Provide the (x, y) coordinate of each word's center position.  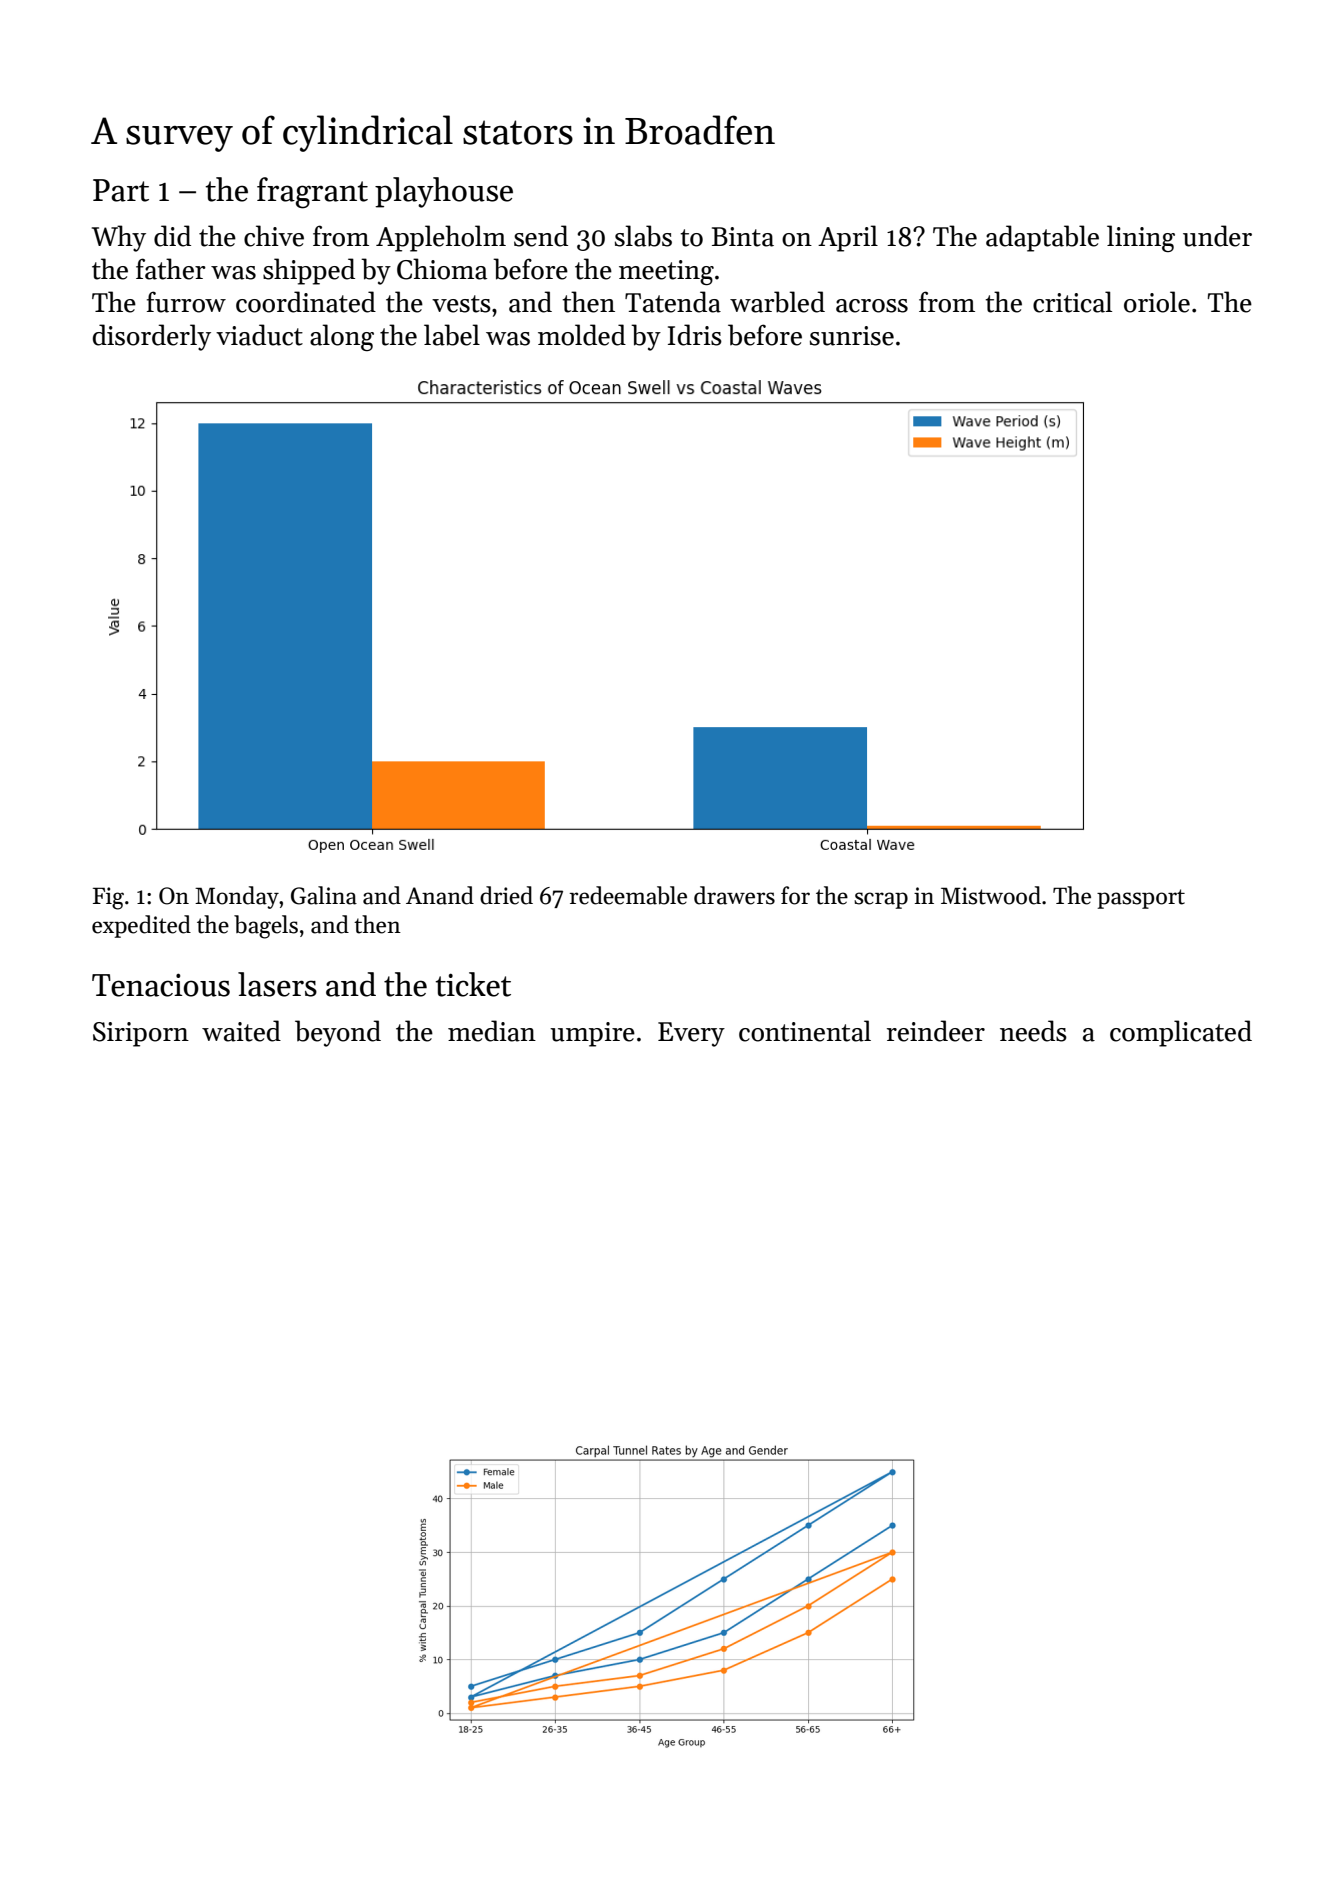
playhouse (444, 192)
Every (691, 1034)
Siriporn (141, 1034)
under (1217, 236)
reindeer (936, 1031)
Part (121, 190)
